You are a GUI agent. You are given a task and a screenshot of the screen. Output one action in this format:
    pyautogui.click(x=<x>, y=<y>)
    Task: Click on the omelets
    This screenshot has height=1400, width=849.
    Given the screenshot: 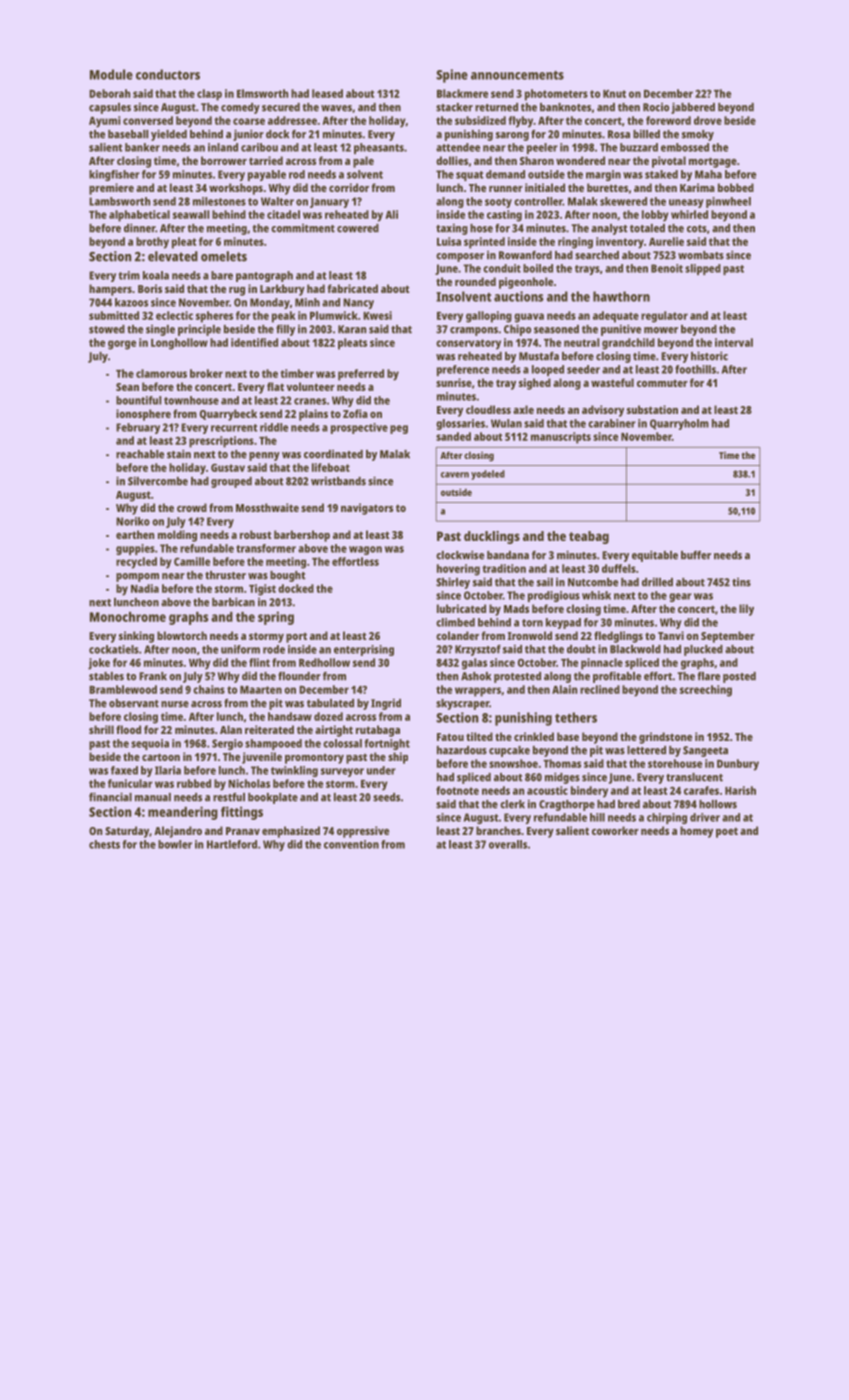 What is the action you would take?
    pyautogui.click(x=224, y=256)
